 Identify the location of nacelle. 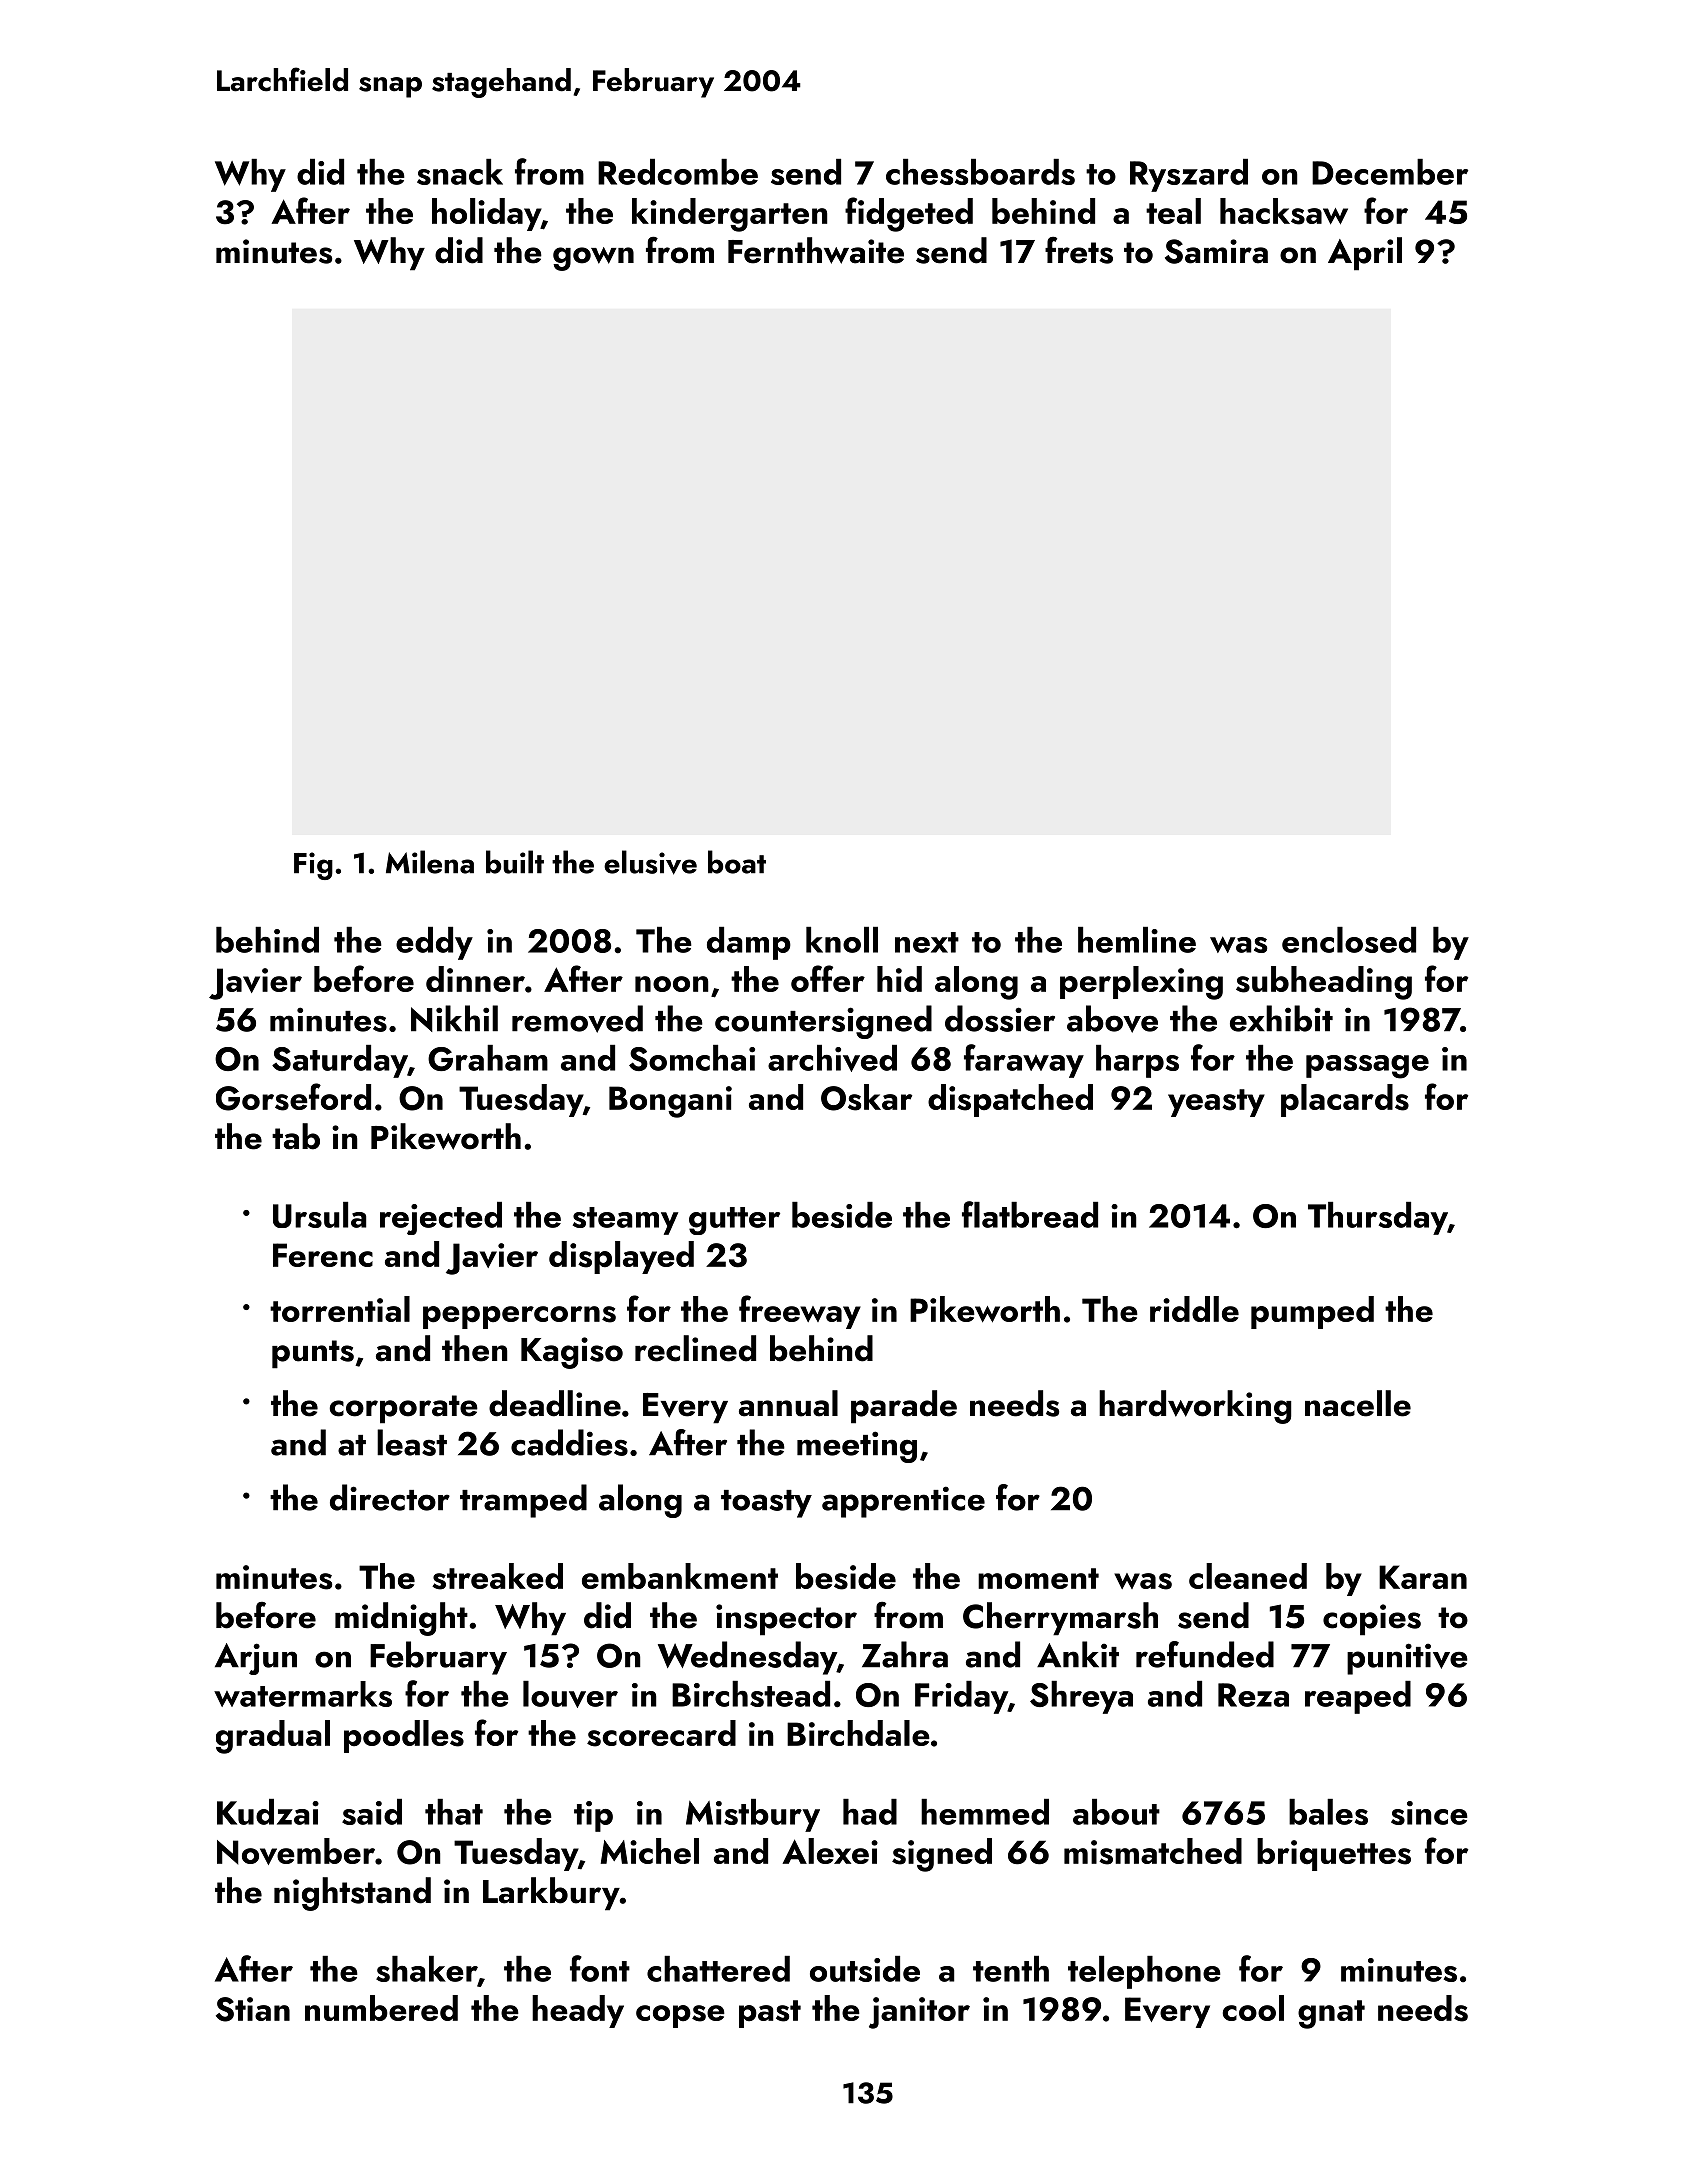
(1358, 1403).
